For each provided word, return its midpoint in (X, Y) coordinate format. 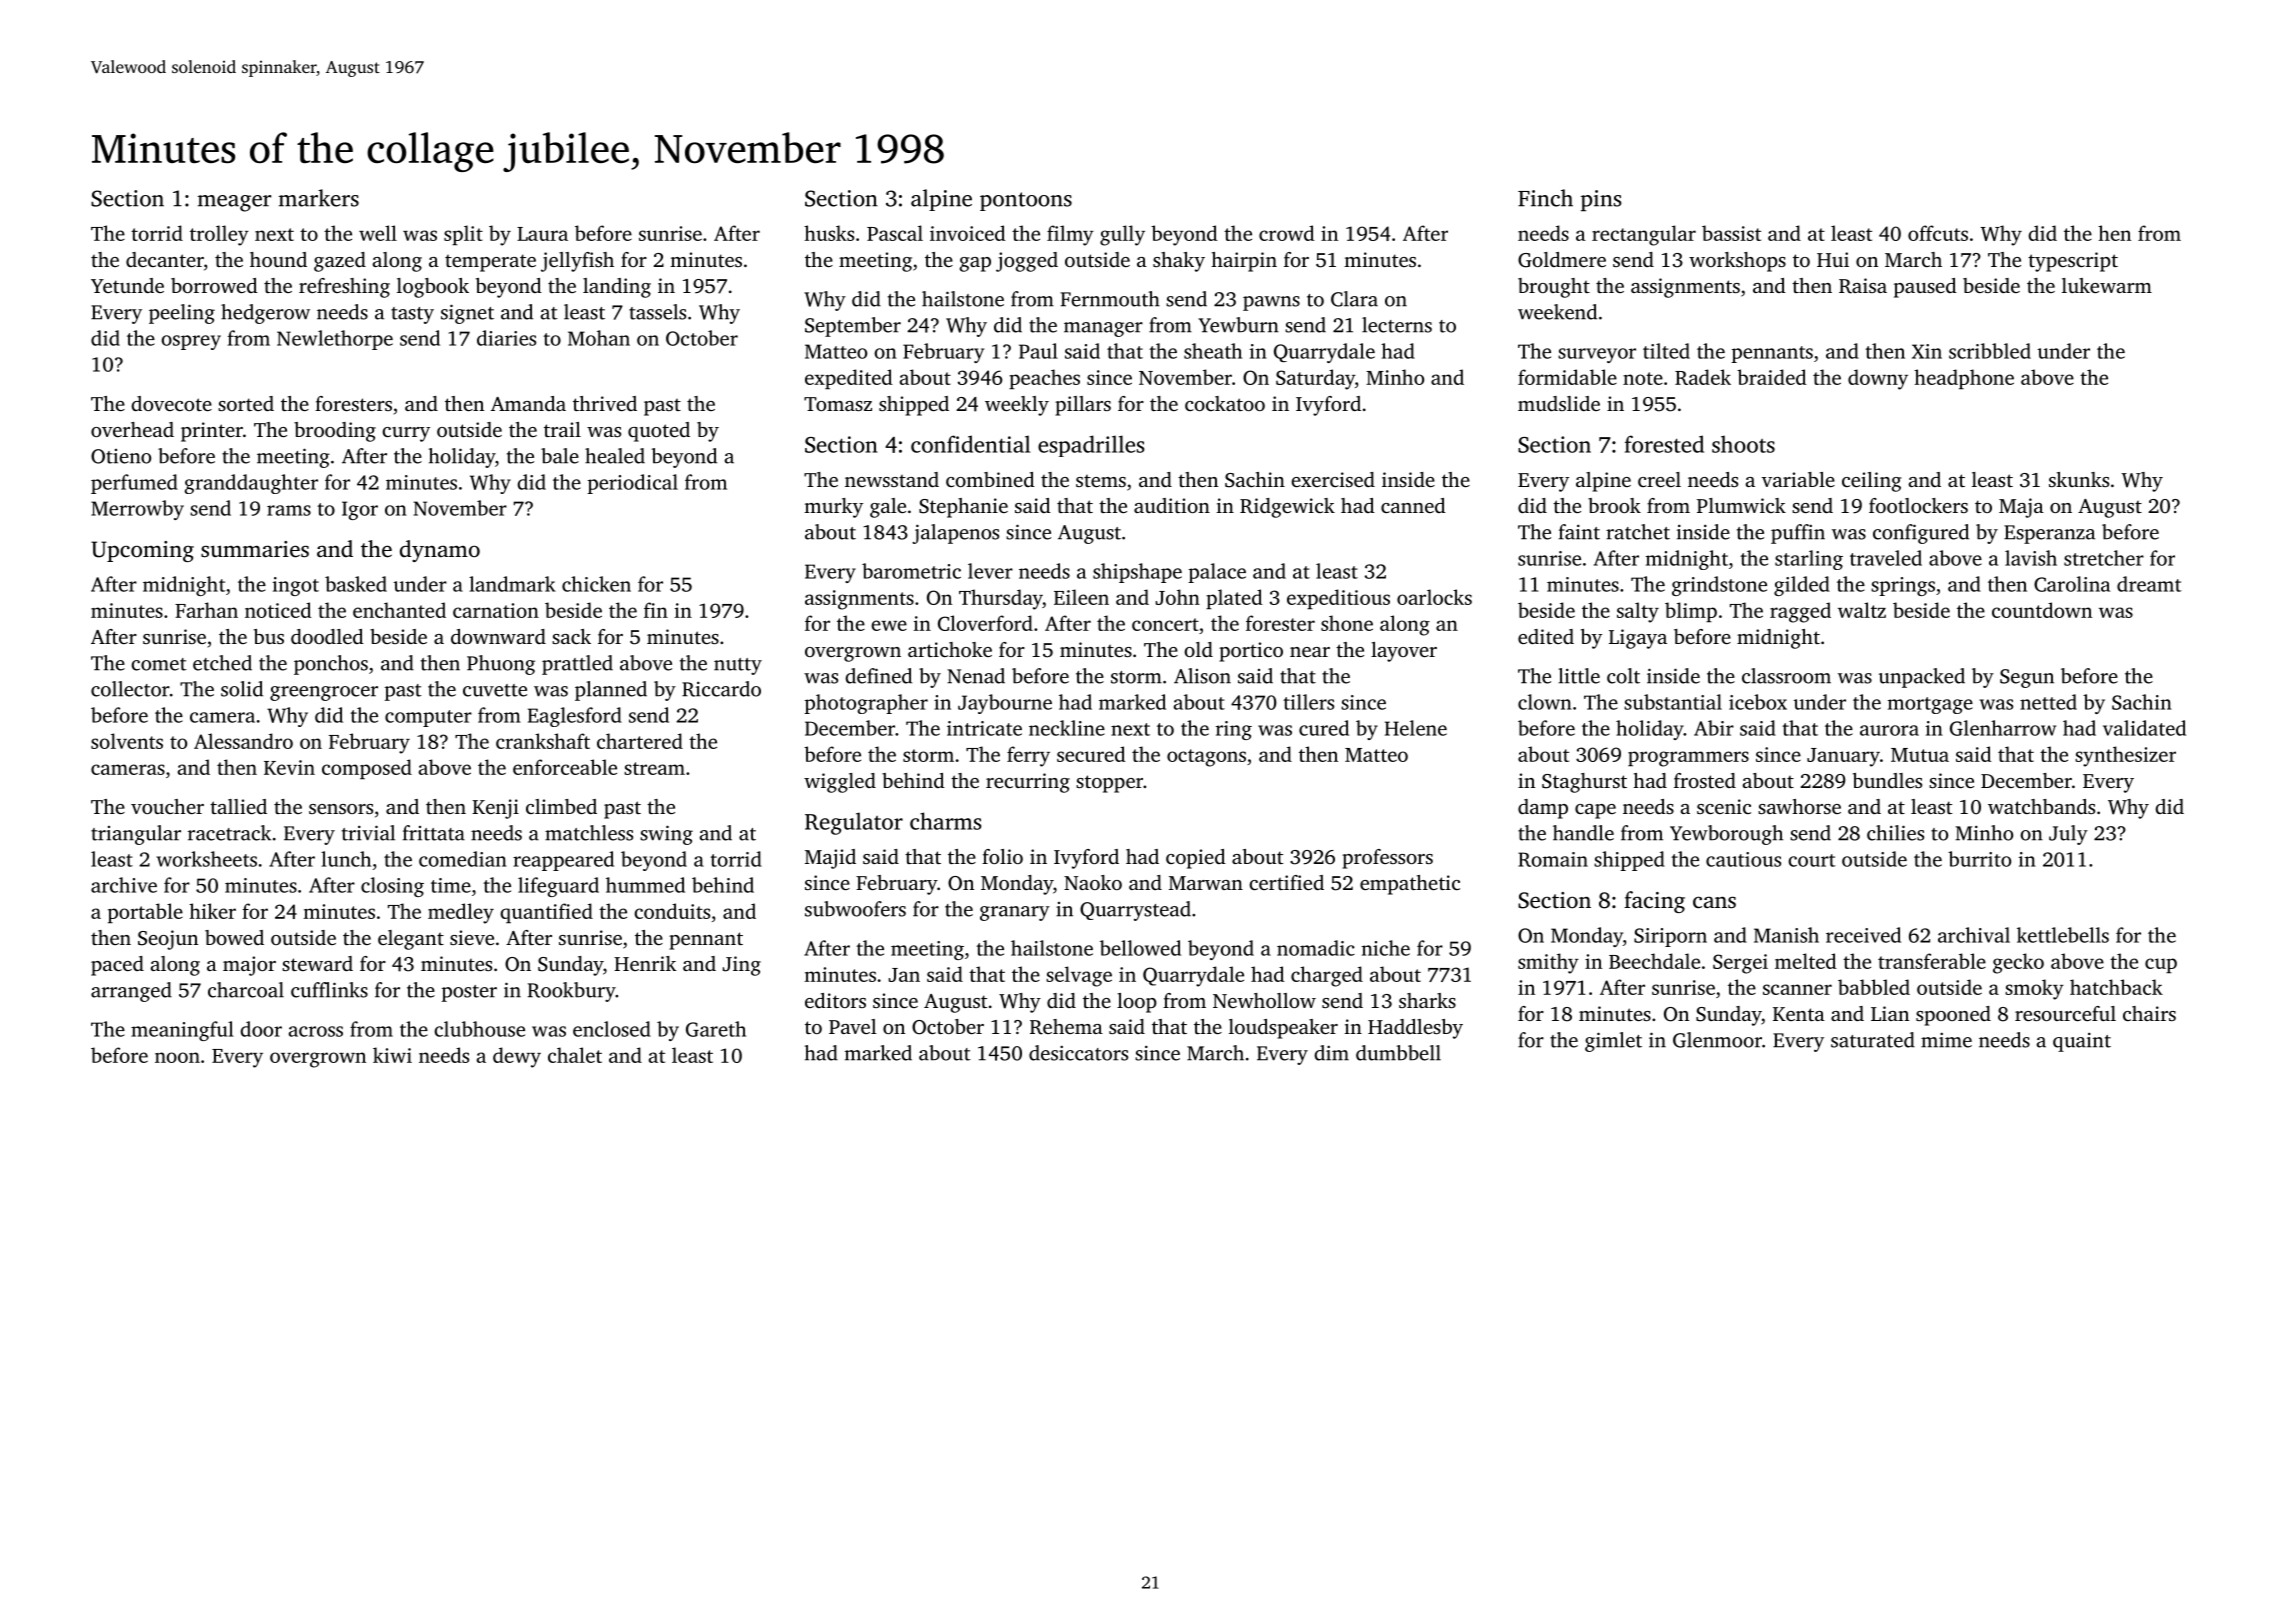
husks (829, 233)
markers (319, 198)
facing (1654, 902)
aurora (1889, 730)
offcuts (1938, 233)
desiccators (1078, 1053)
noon (177, 1057)
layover (1404, 652)
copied (1196, 859)
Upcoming (142, 551)
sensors (341, 809)
